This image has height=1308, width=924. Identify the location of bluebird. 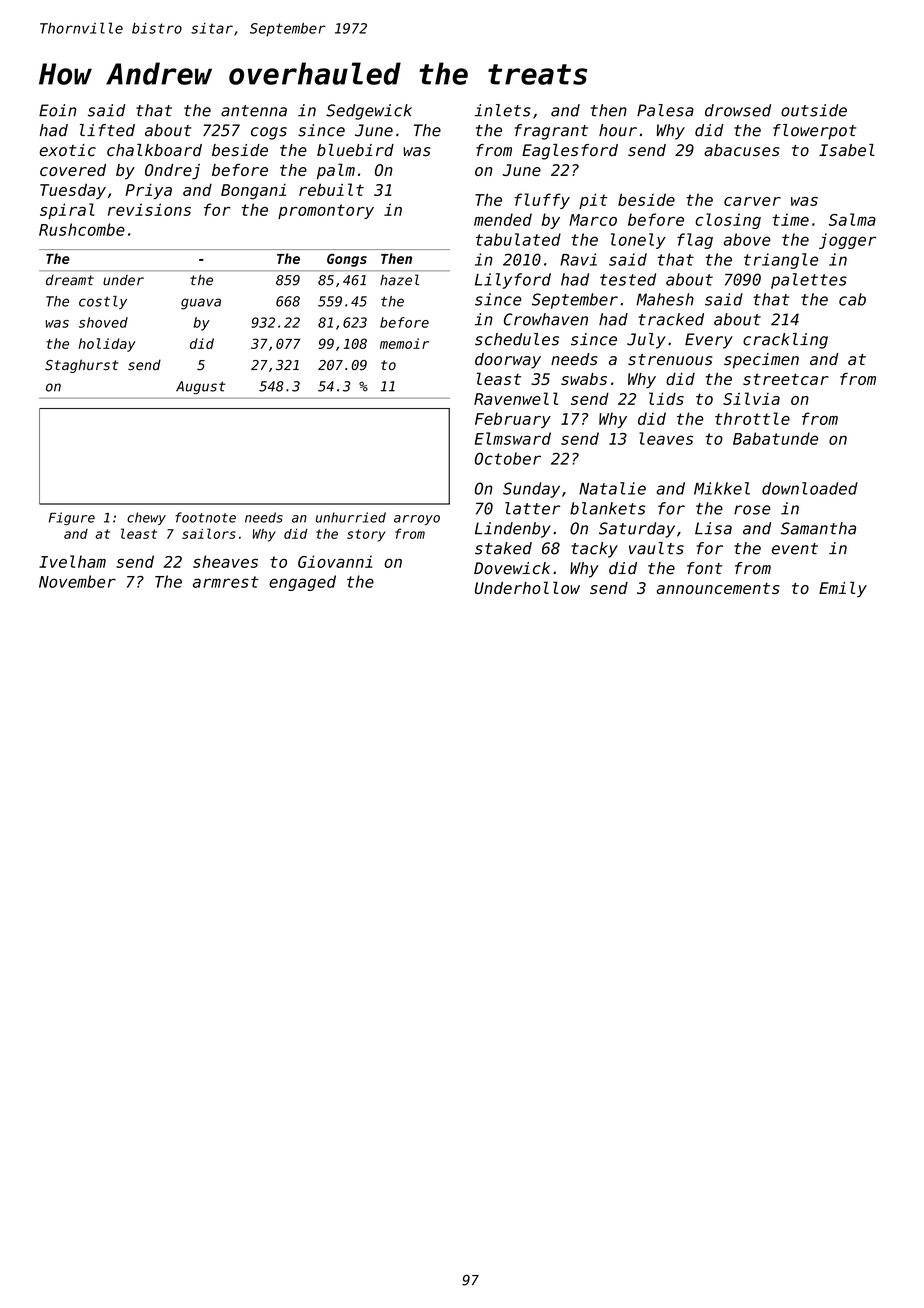
(355, 150).
